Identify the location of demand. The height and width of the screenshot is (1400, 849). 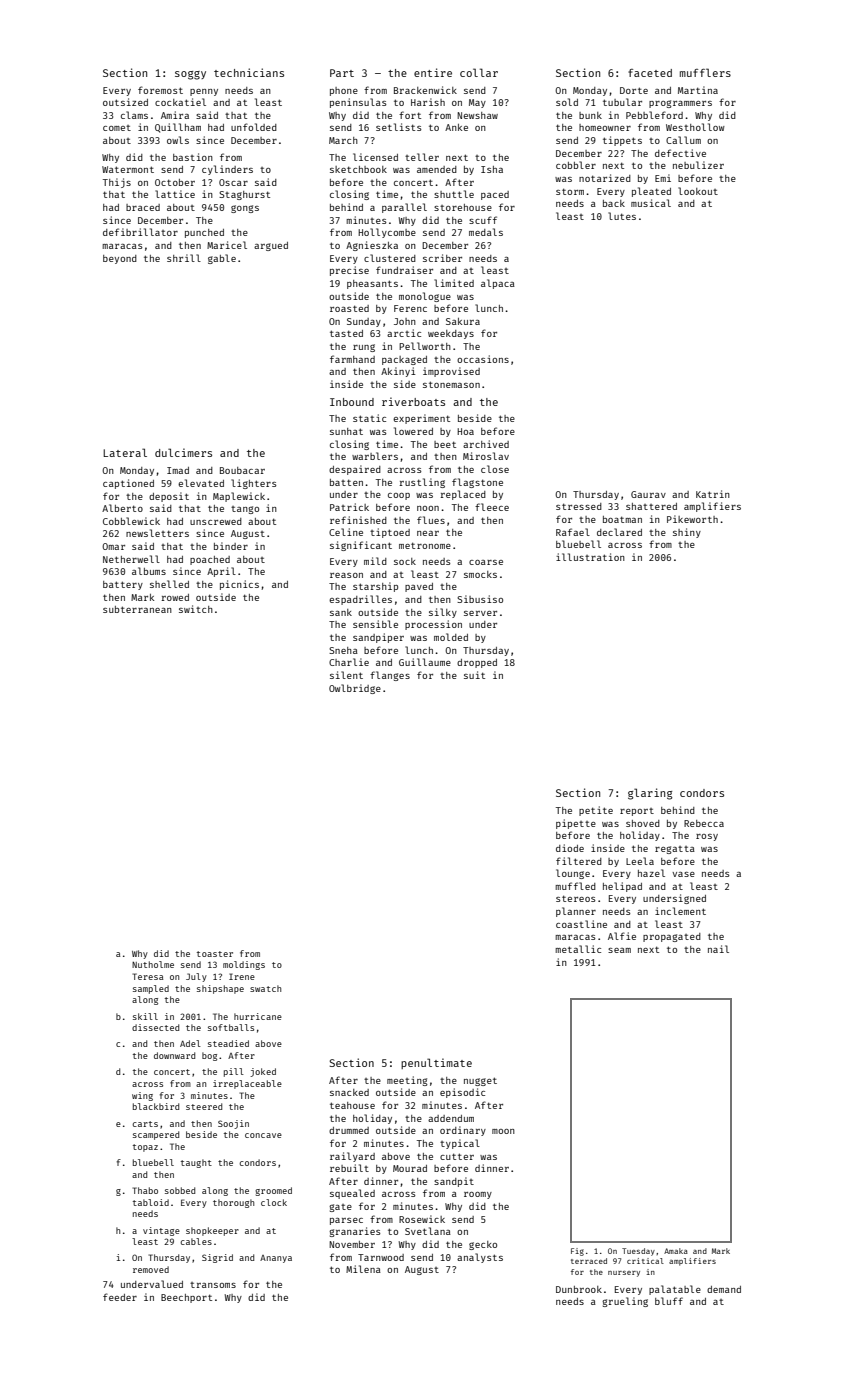
(724, 1289).
